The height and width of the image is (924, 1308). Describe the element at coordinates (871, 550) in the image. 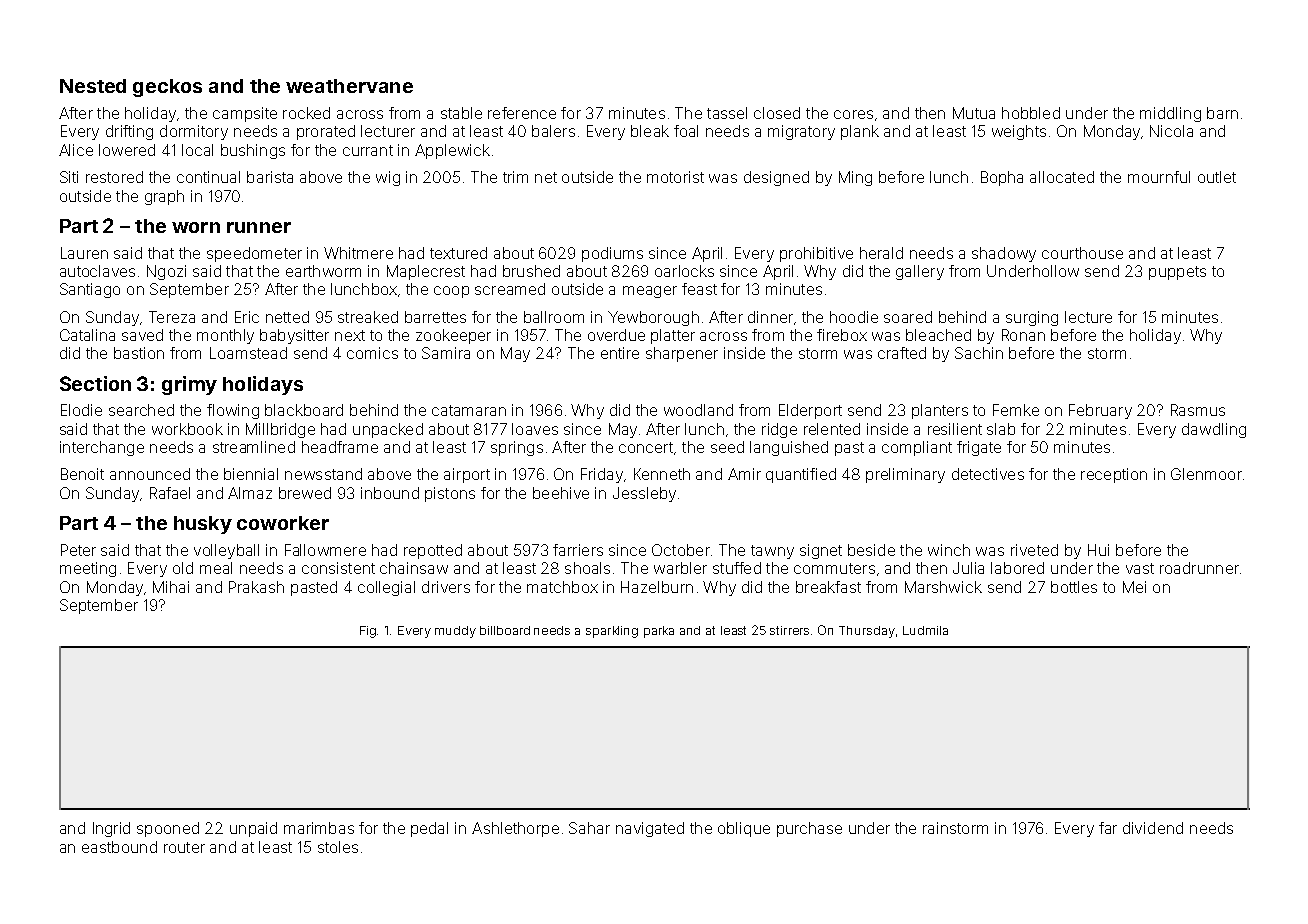

I see `beside` at that location.
